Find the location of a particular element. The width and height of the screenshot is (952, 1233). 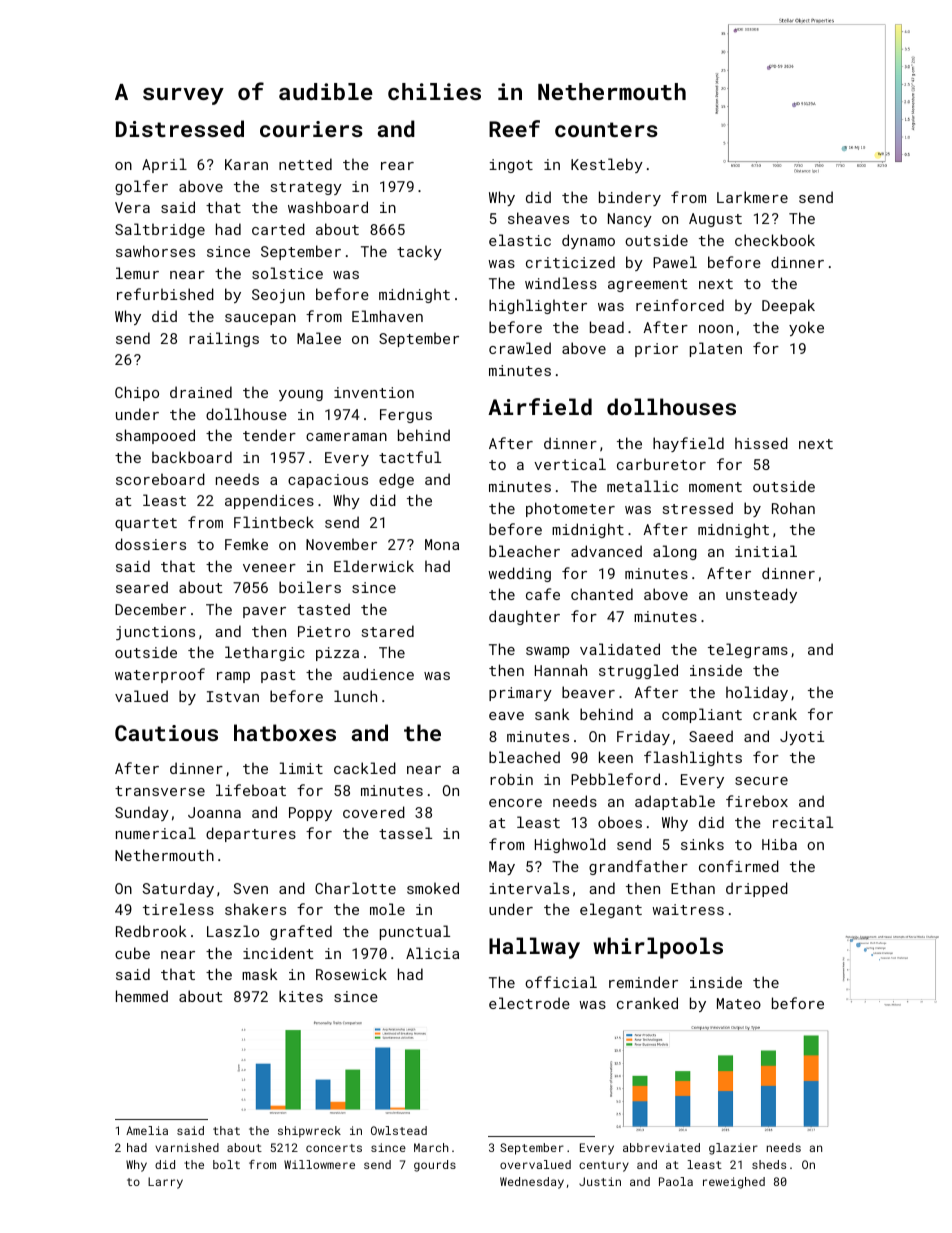

Jyoti is located at coordinates (802, 738).
